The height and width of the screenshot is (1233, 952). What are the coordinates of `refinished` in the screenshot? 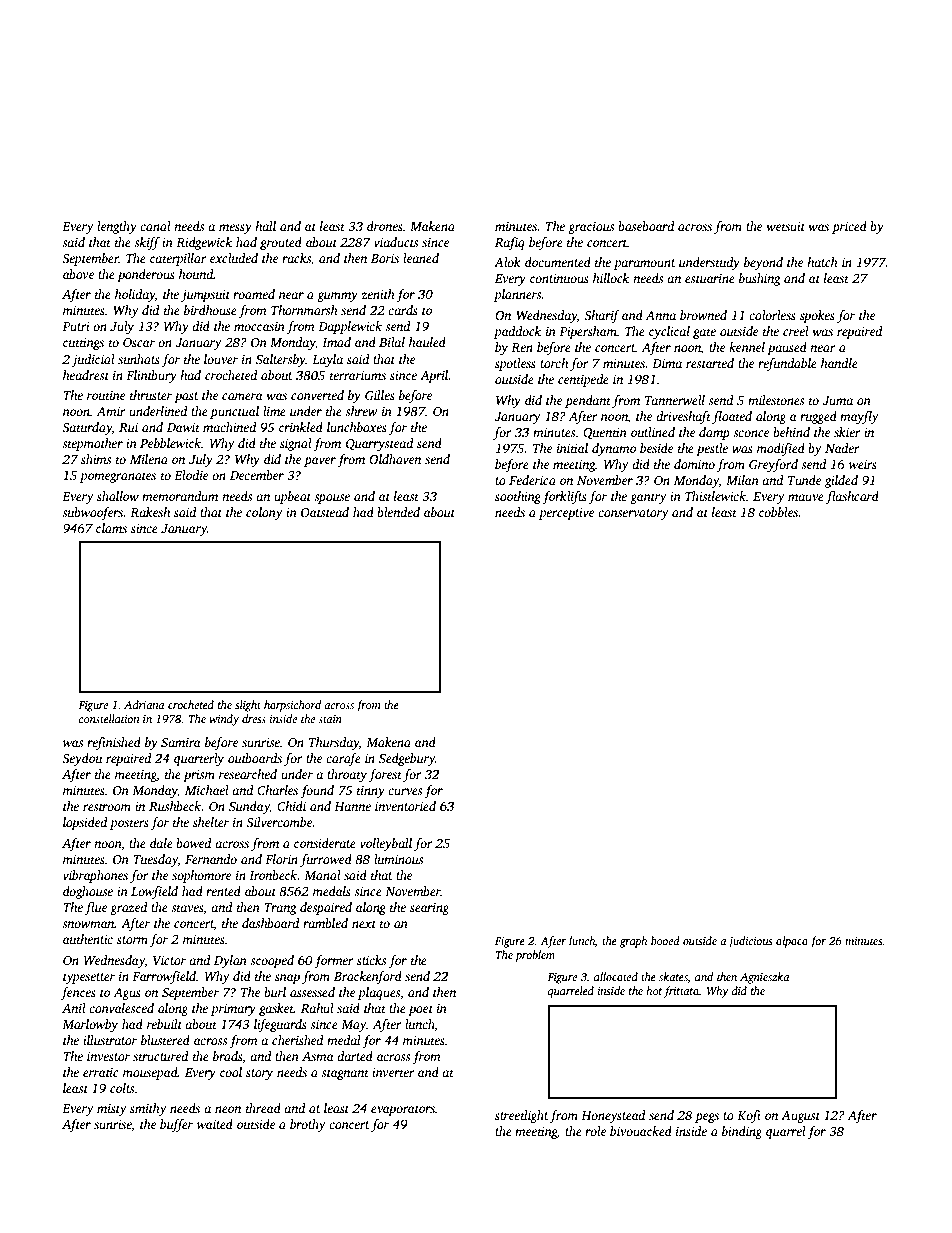 It's located at (114, 743).
